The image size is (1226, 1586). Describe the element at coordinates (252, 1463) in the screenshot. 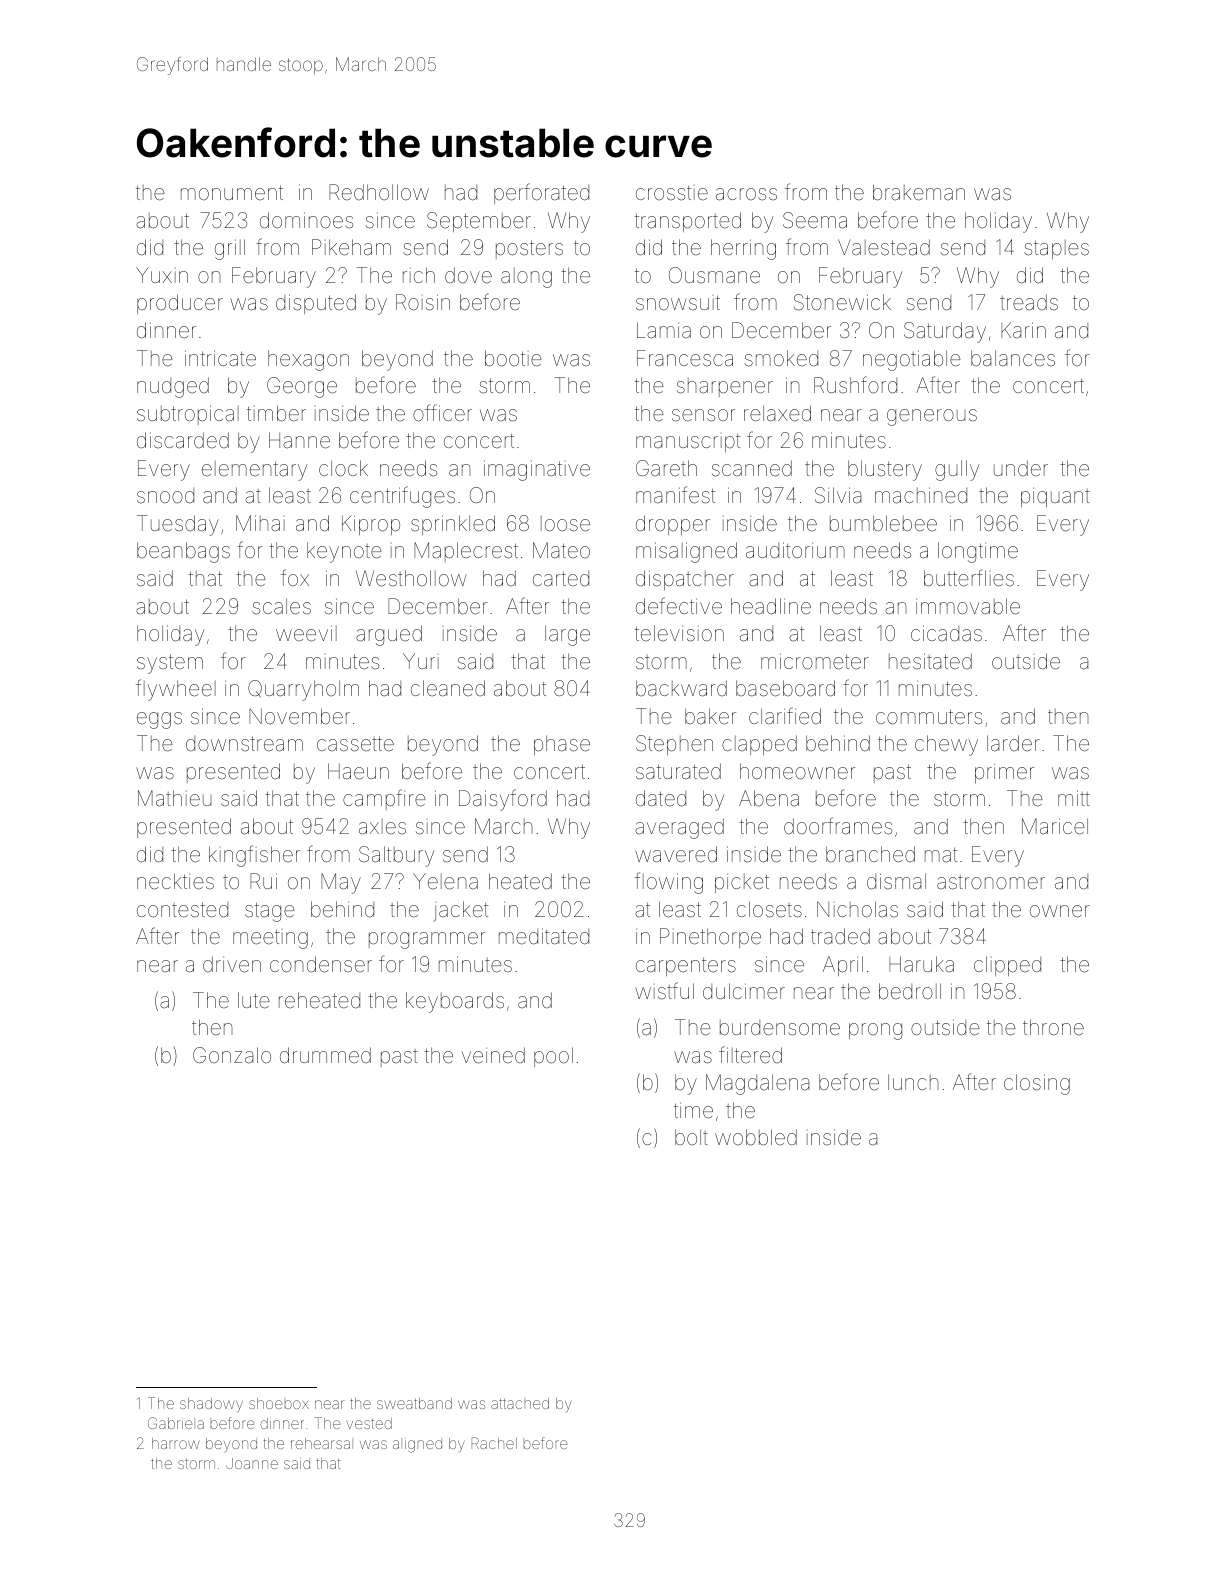

I see `Joanne` at that location.
